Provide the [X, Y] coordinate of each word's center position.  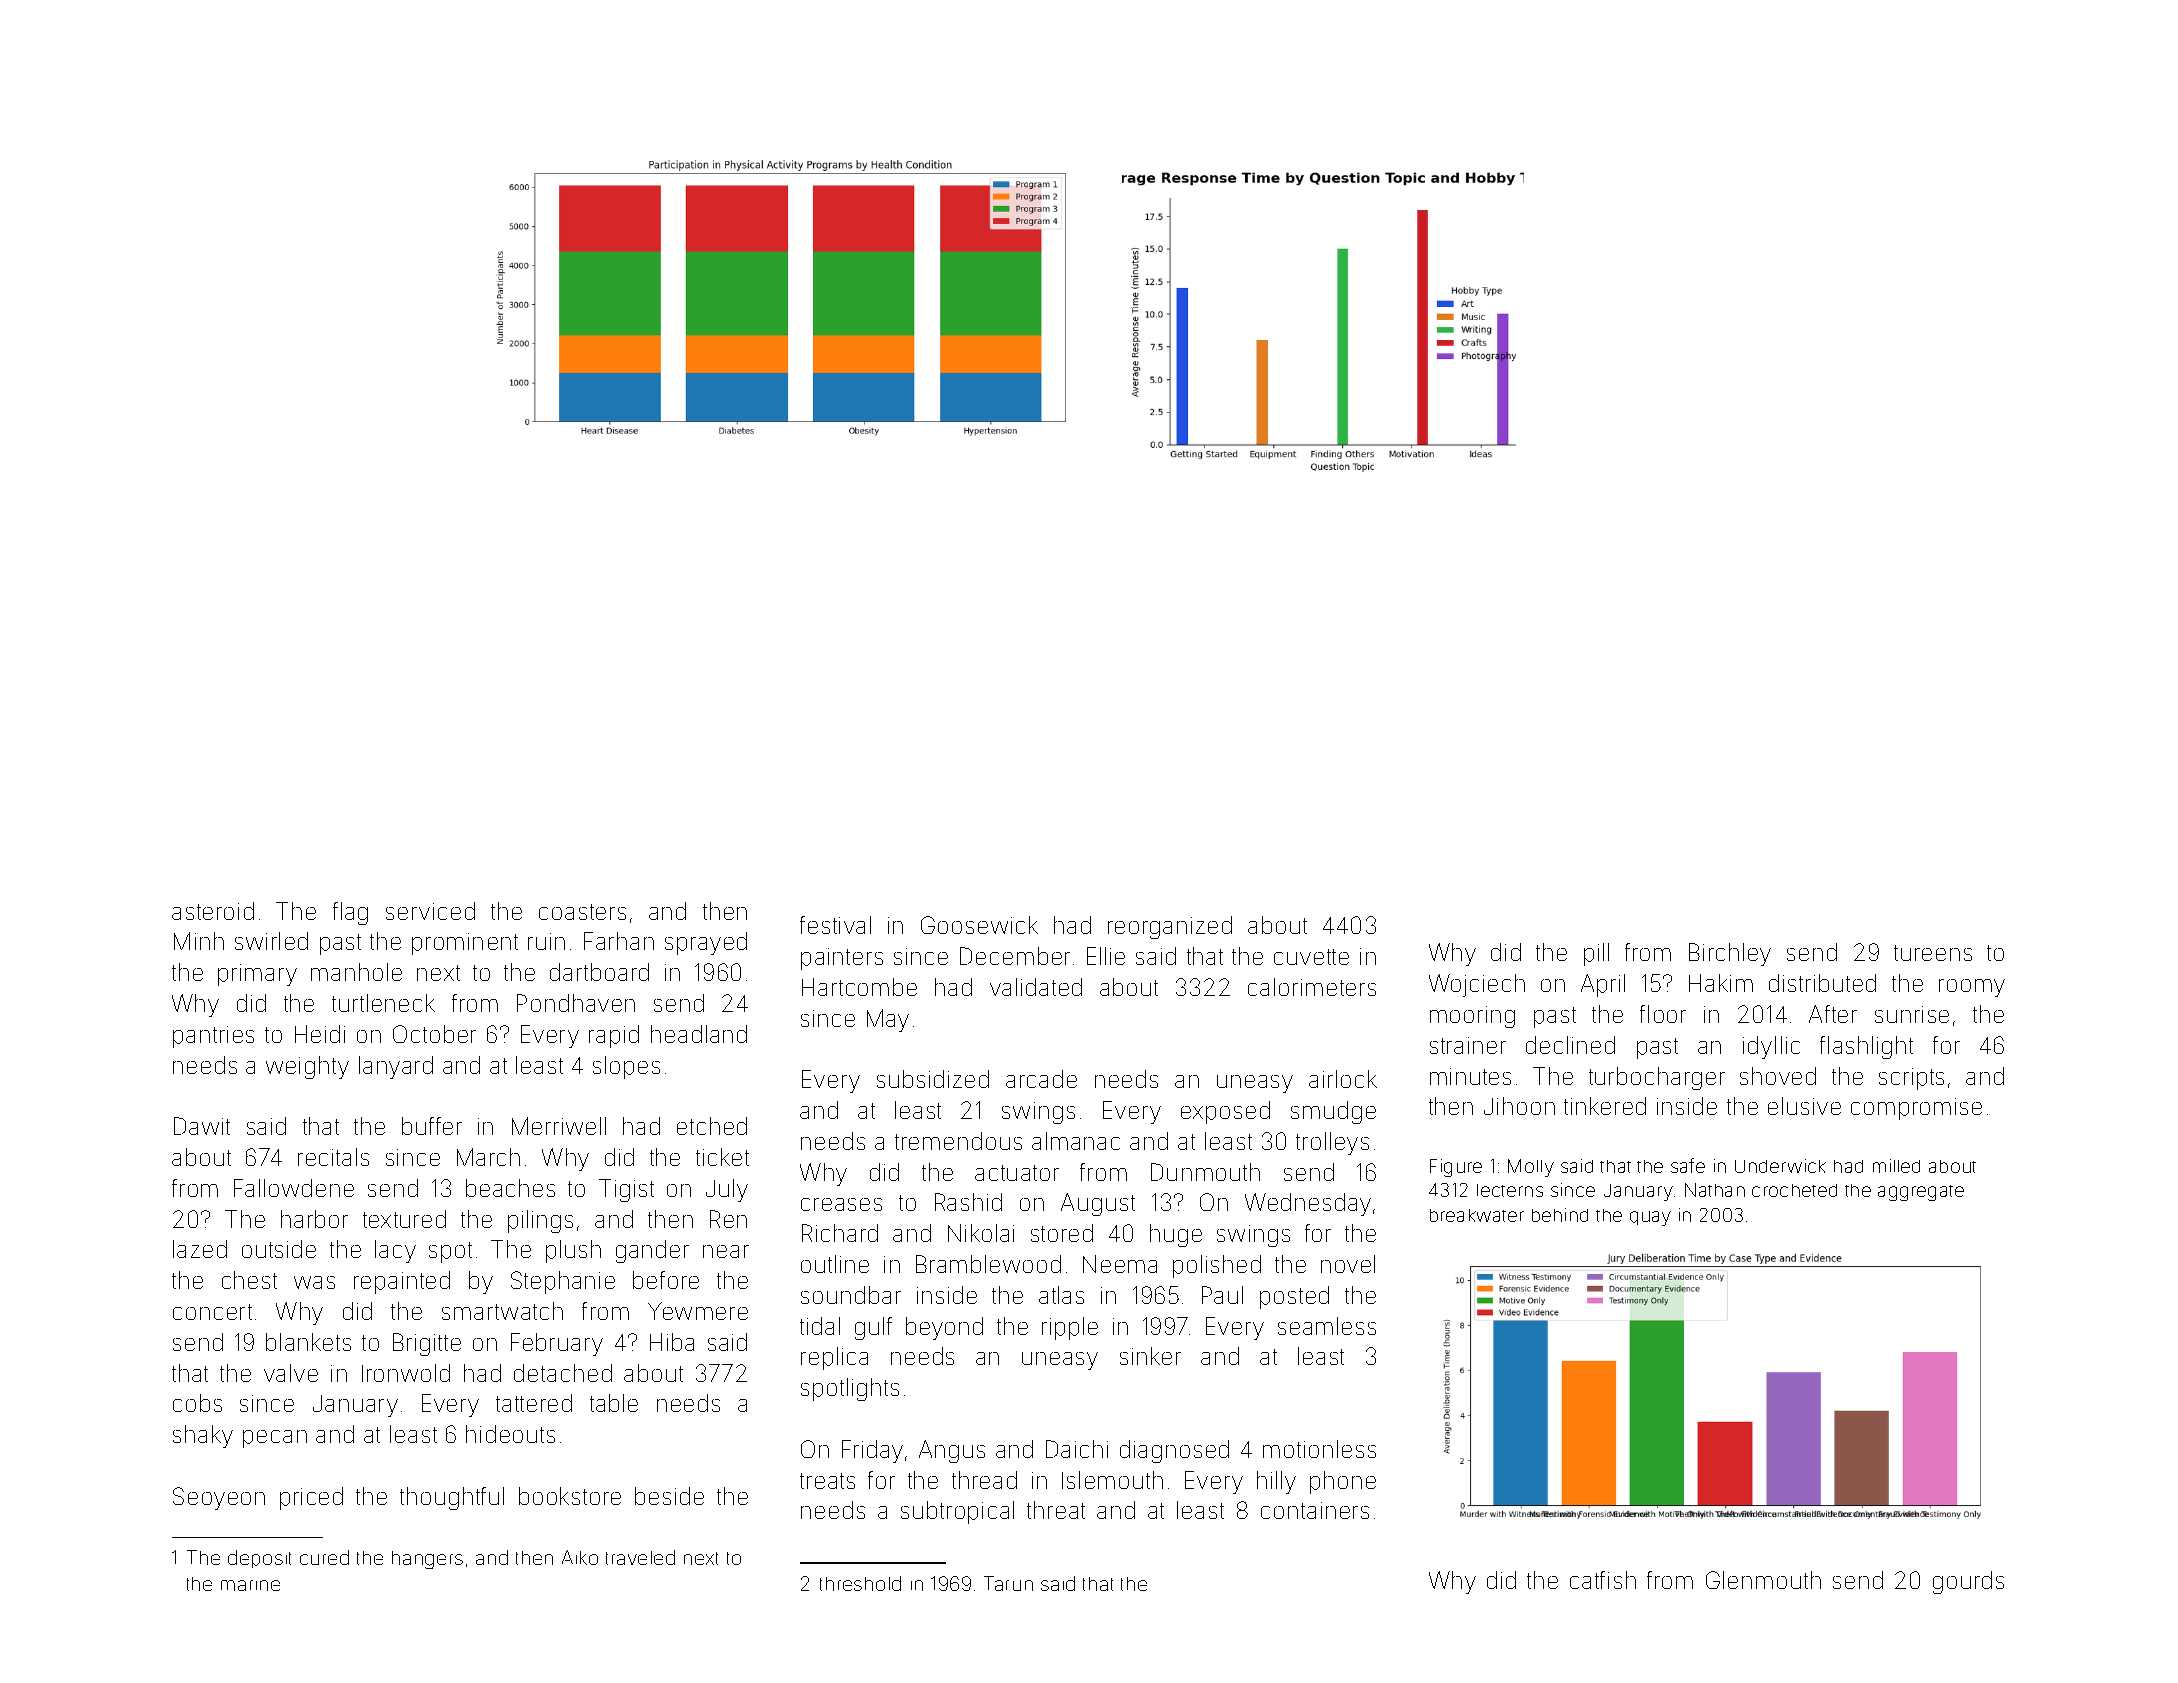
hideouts [510, 1434]
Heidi [320, 1034]
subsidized [933, 1079]
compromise [1916, 1109]
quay [1650, 1218]
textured [404, 1219]
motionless [1319, 1449]
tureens [1933, 953]
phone [1343, 1482]
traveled [640, 1557]
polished [1217, 1266]
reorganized [1170, 927]
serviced [430, 911]
